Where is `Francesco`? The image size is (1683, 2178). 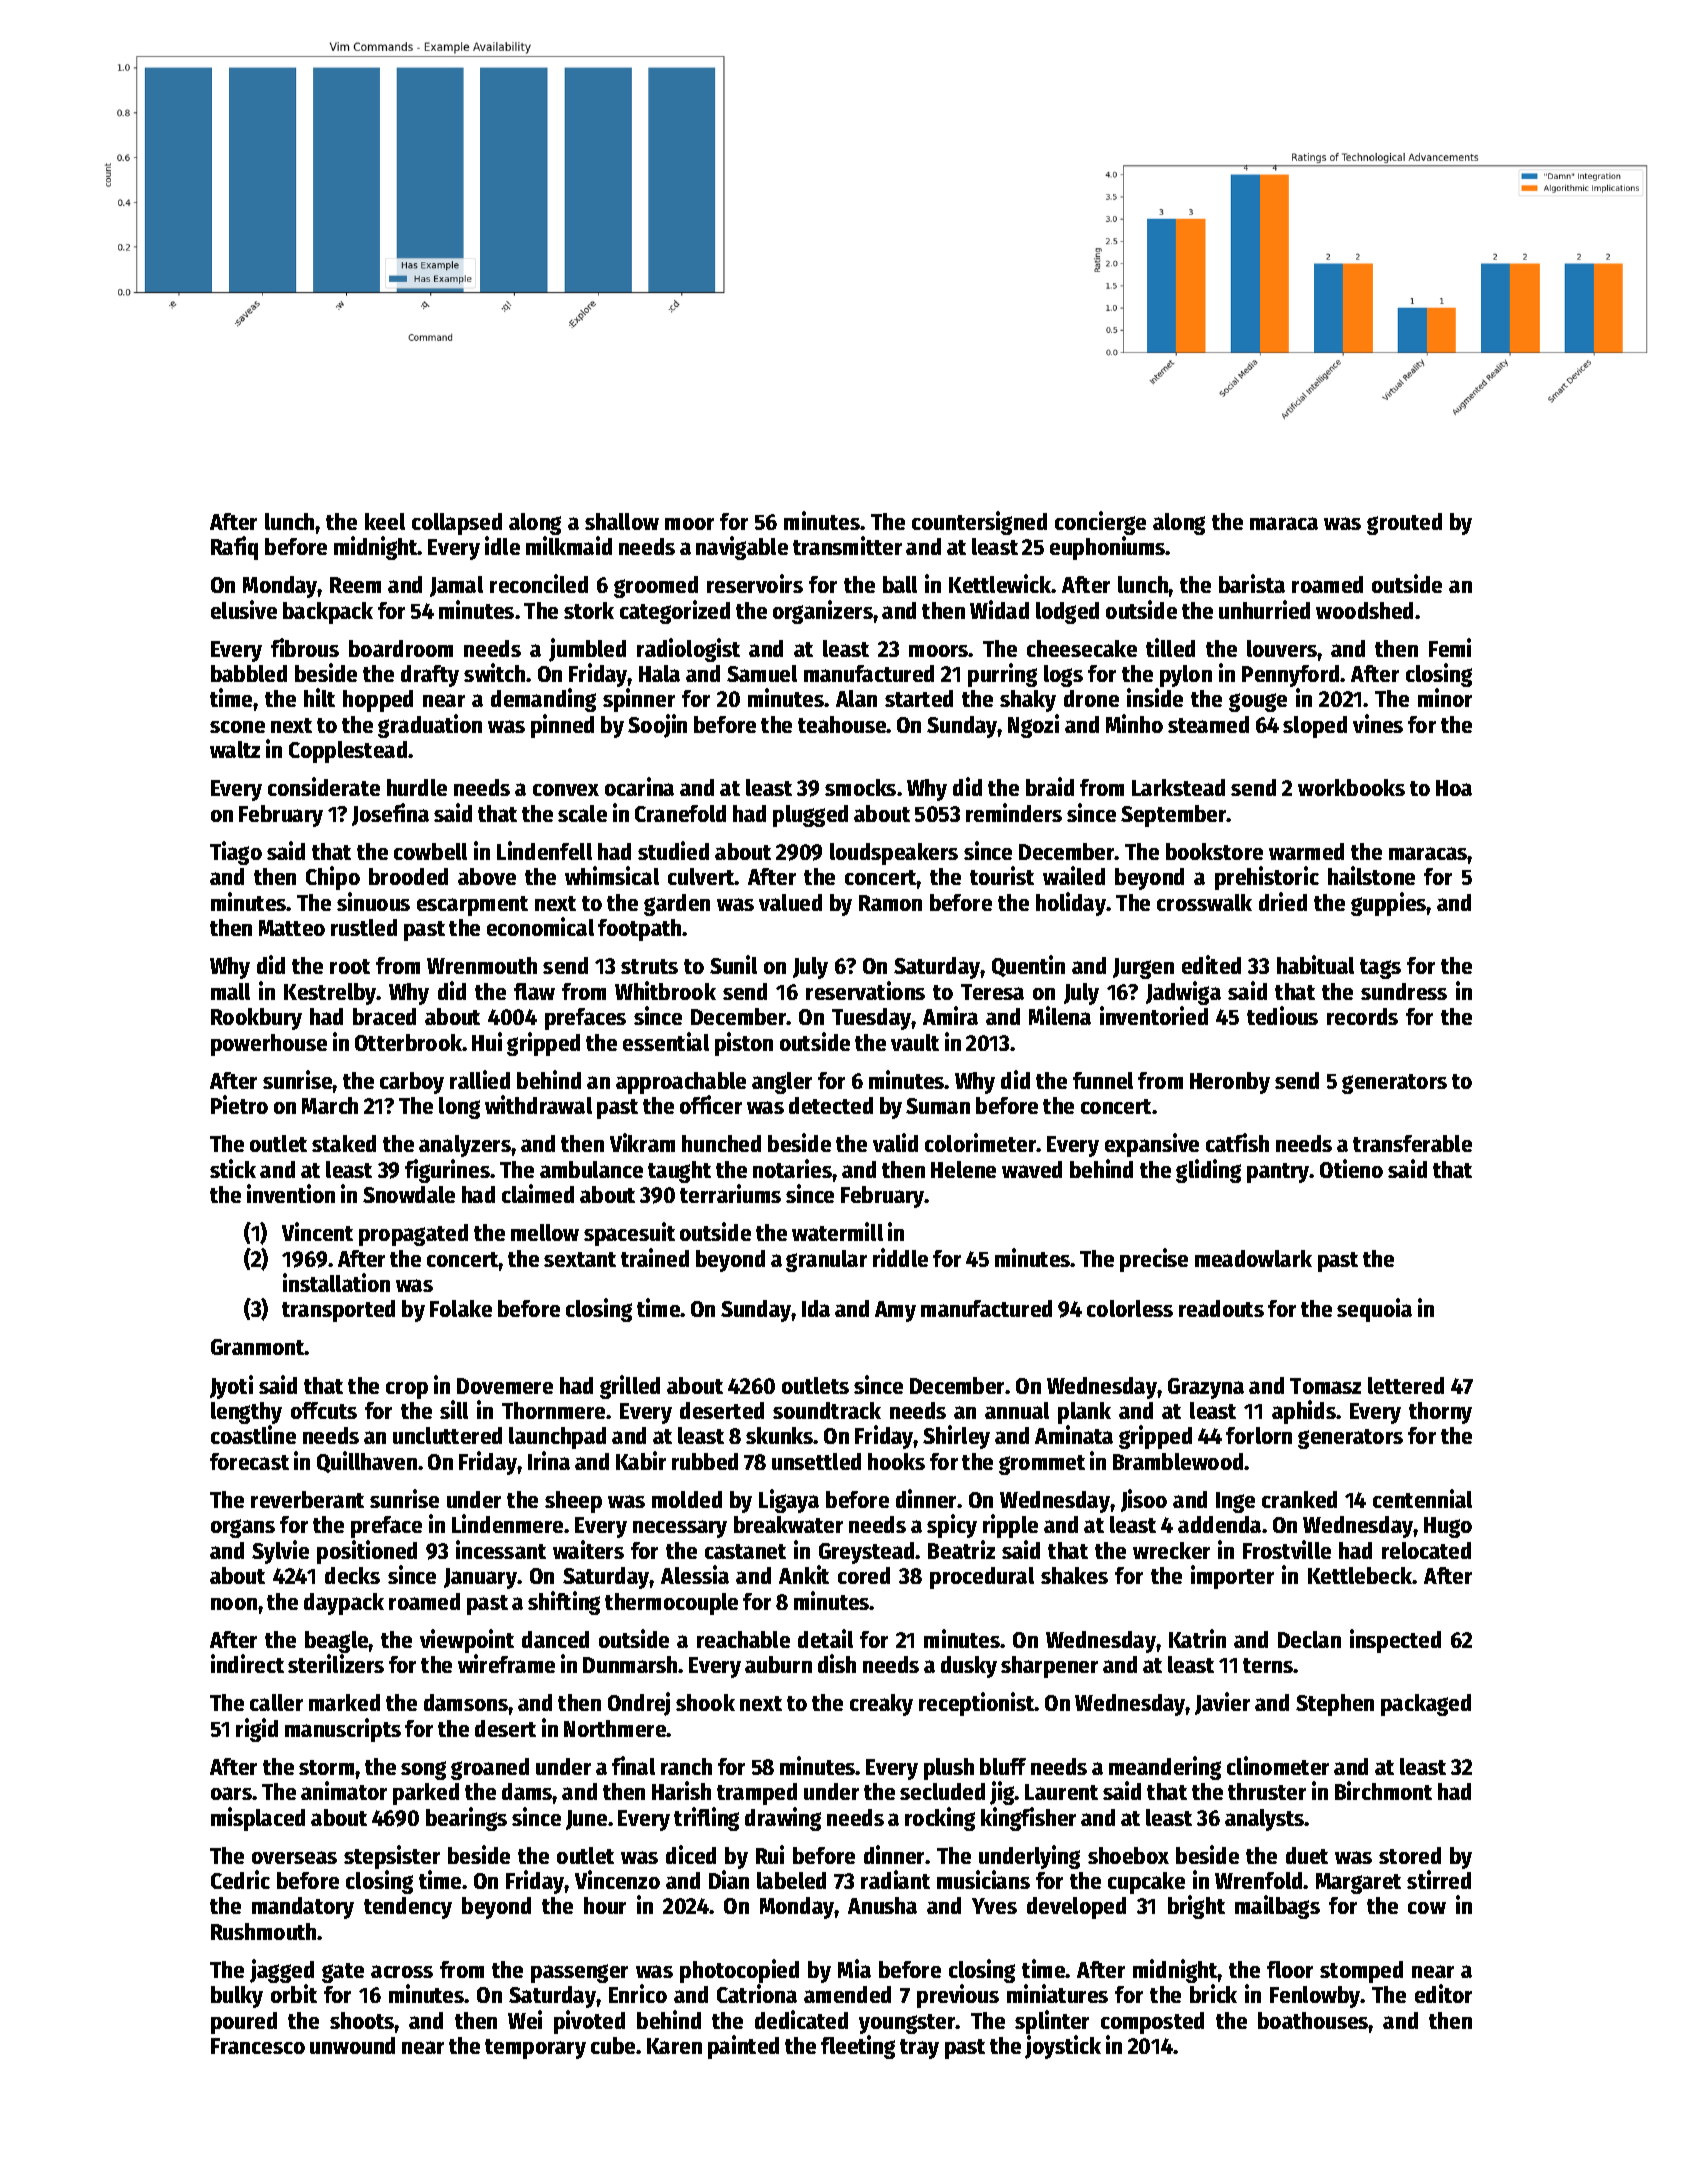
Francesco is located at coordinates (258, 2046).
